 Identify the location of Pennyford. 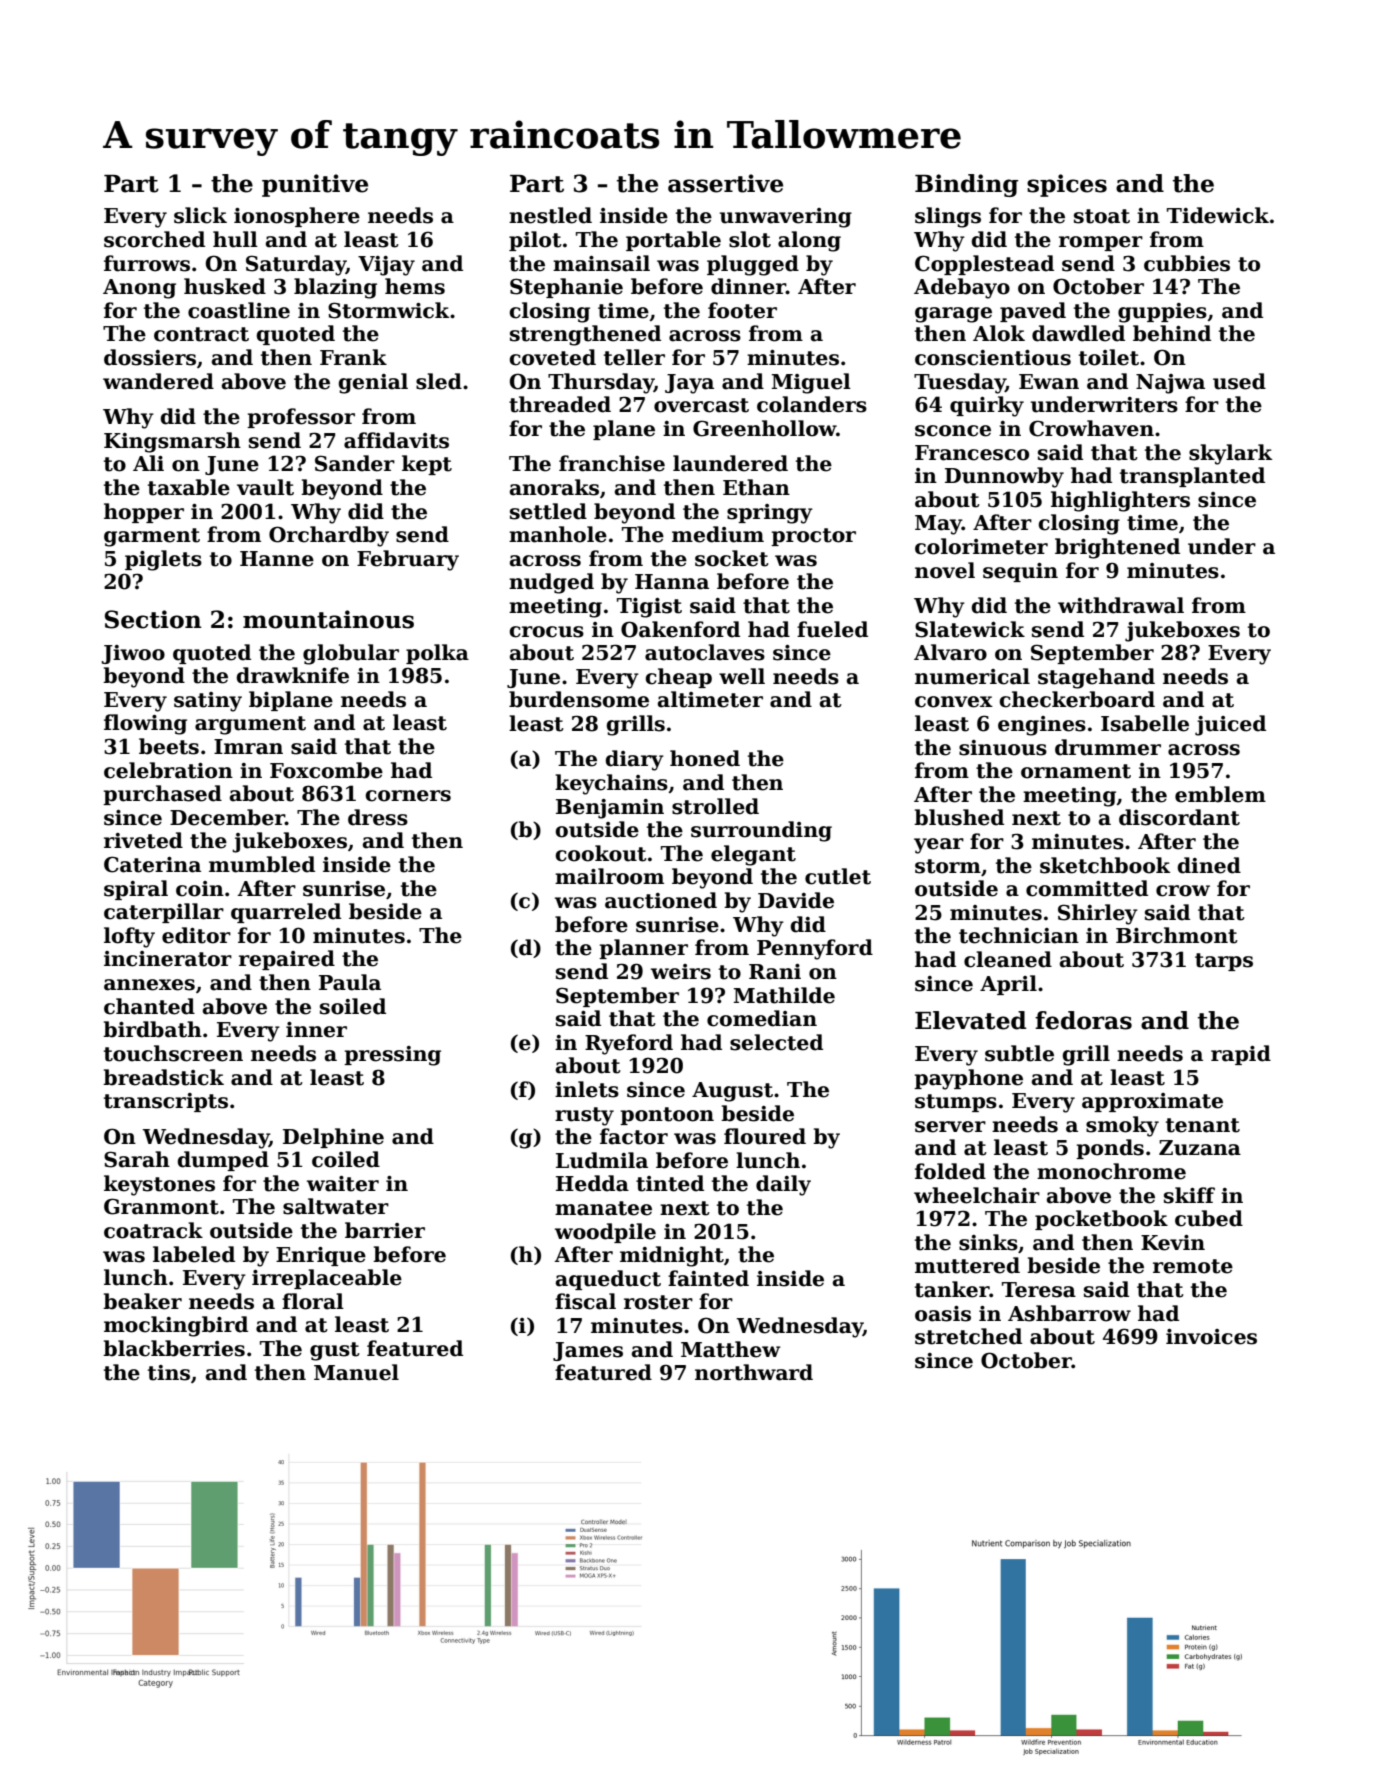
(815, 949).
